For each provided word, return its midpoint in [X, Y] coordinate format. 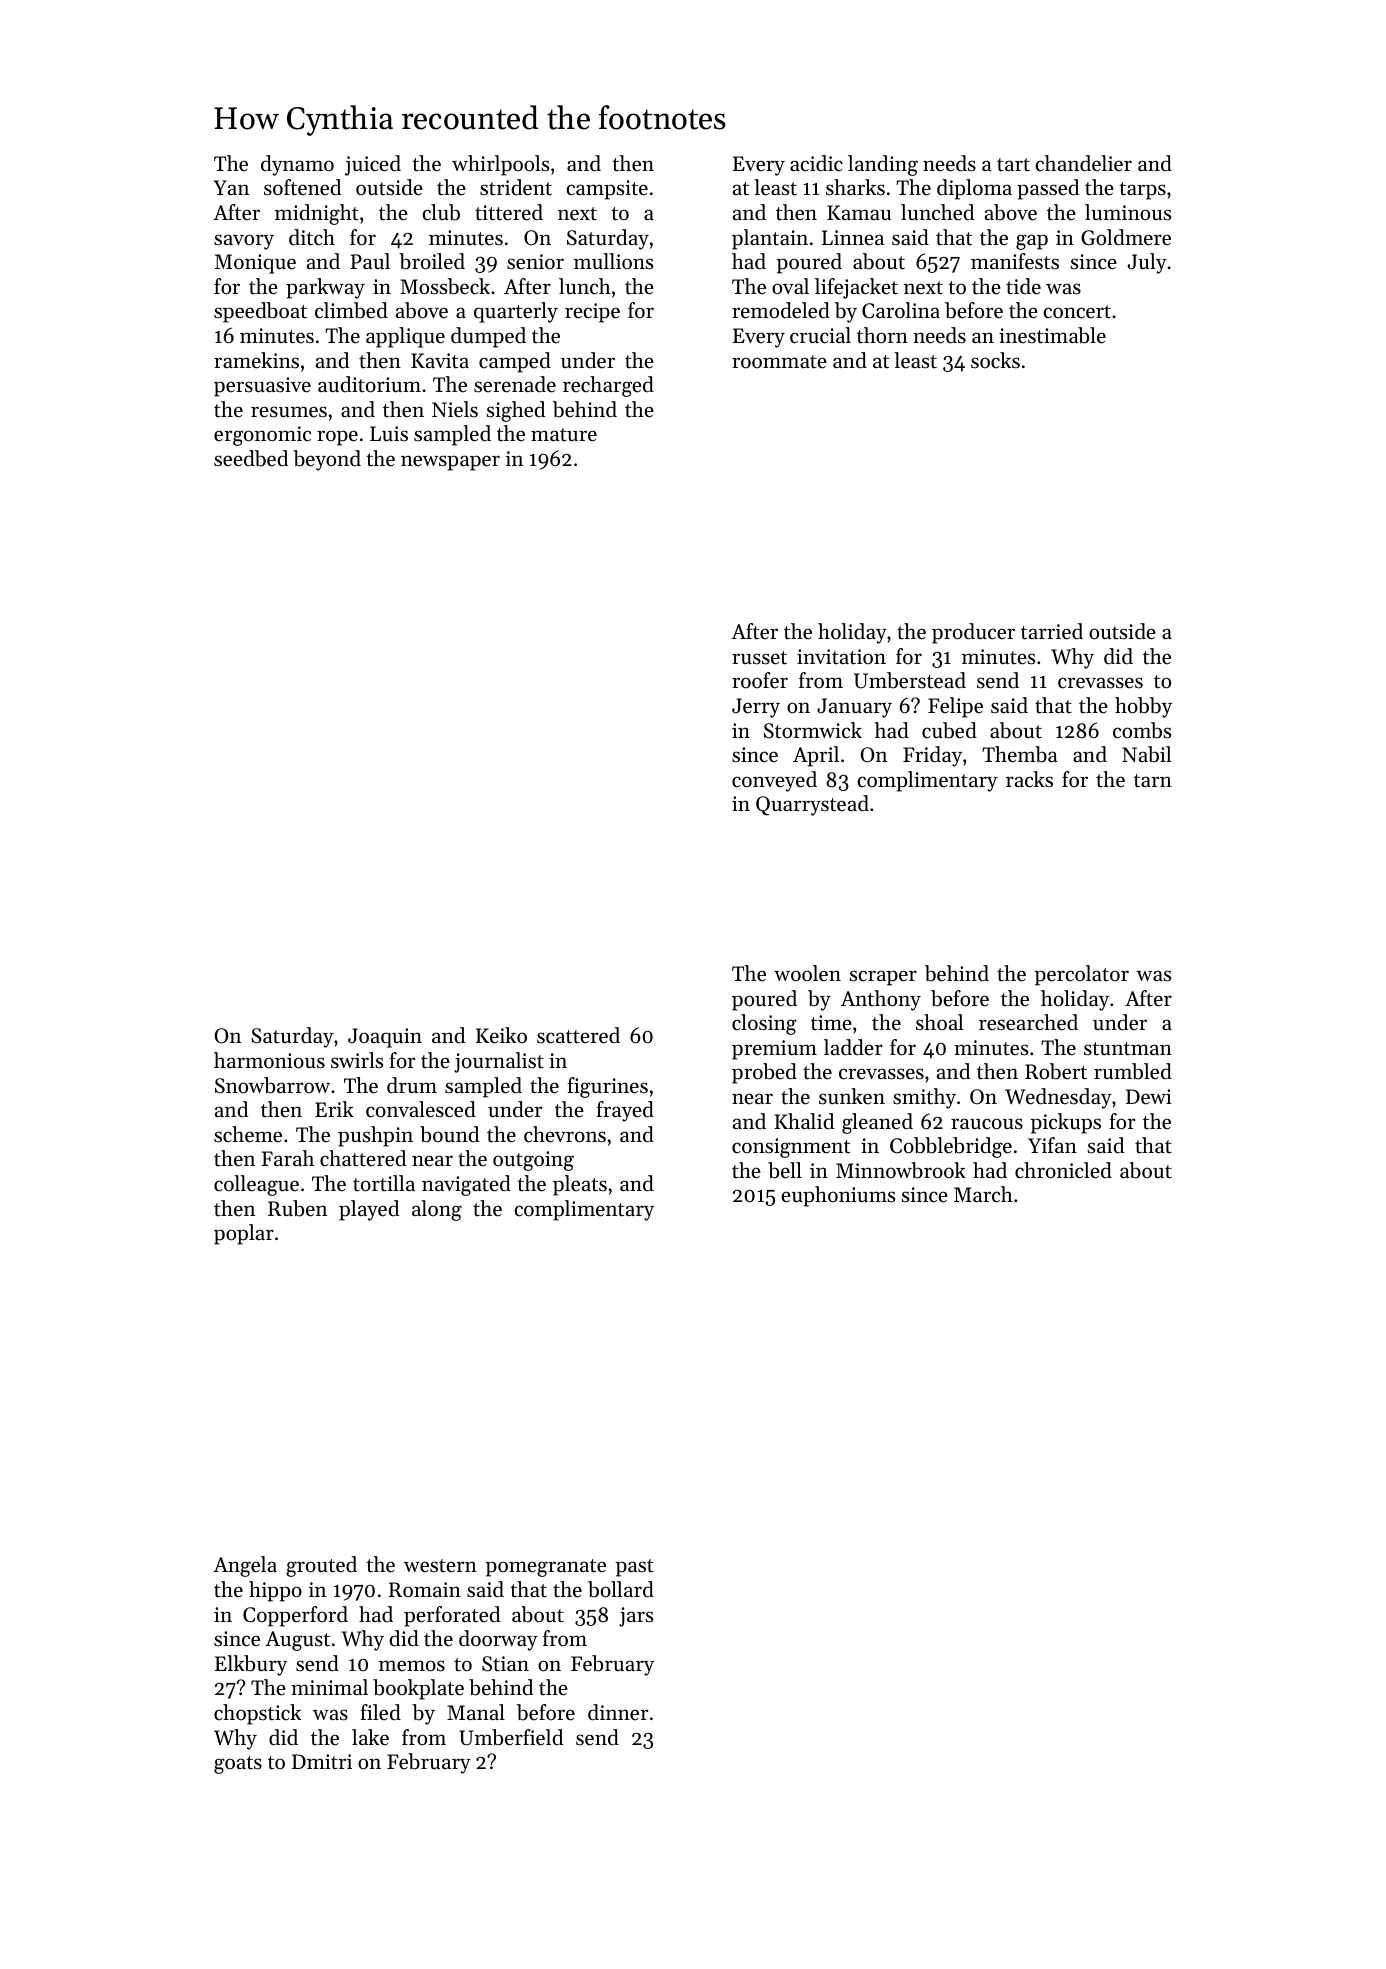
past [634, 1568]
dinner [618, 1712]
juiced [373, 165]
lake [370, 1737]
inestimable [1052, 335]
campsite [607, 190]
